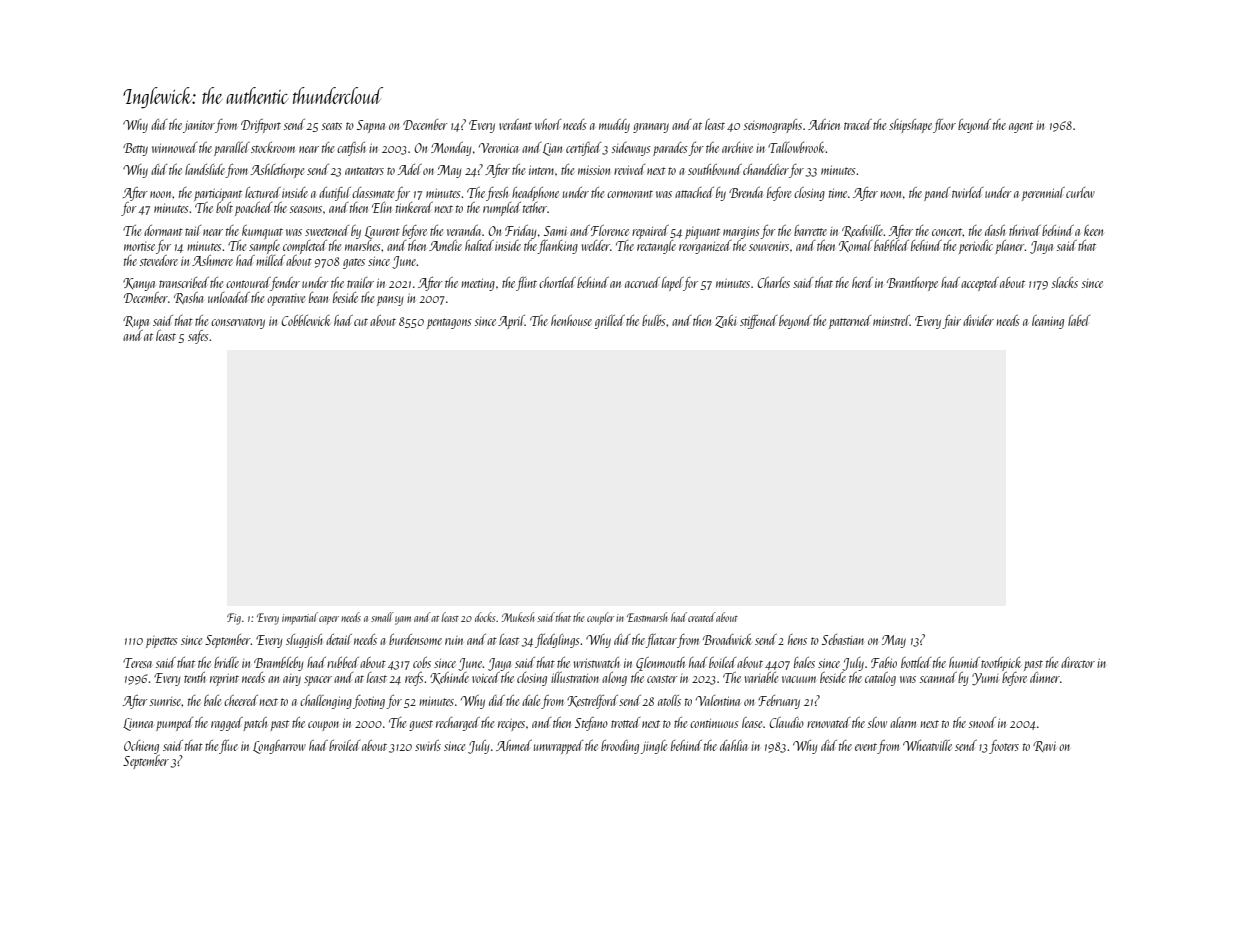  Describe the element at coordinates (198, 337) in the screenshot. I see `safes` at that location.
